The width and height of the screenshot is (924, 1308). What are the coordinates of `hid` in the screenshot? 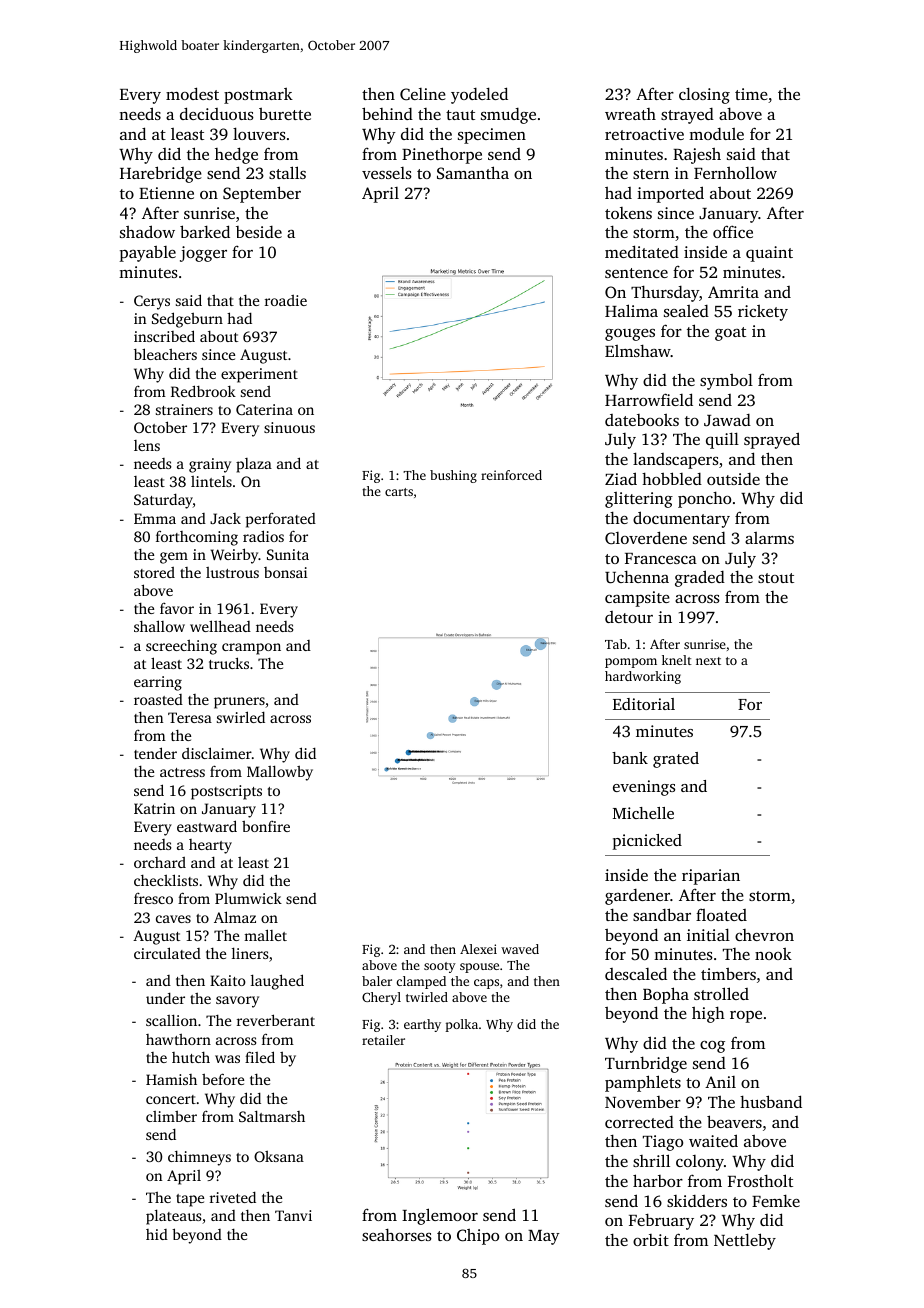 It's located at (157, 1234).
